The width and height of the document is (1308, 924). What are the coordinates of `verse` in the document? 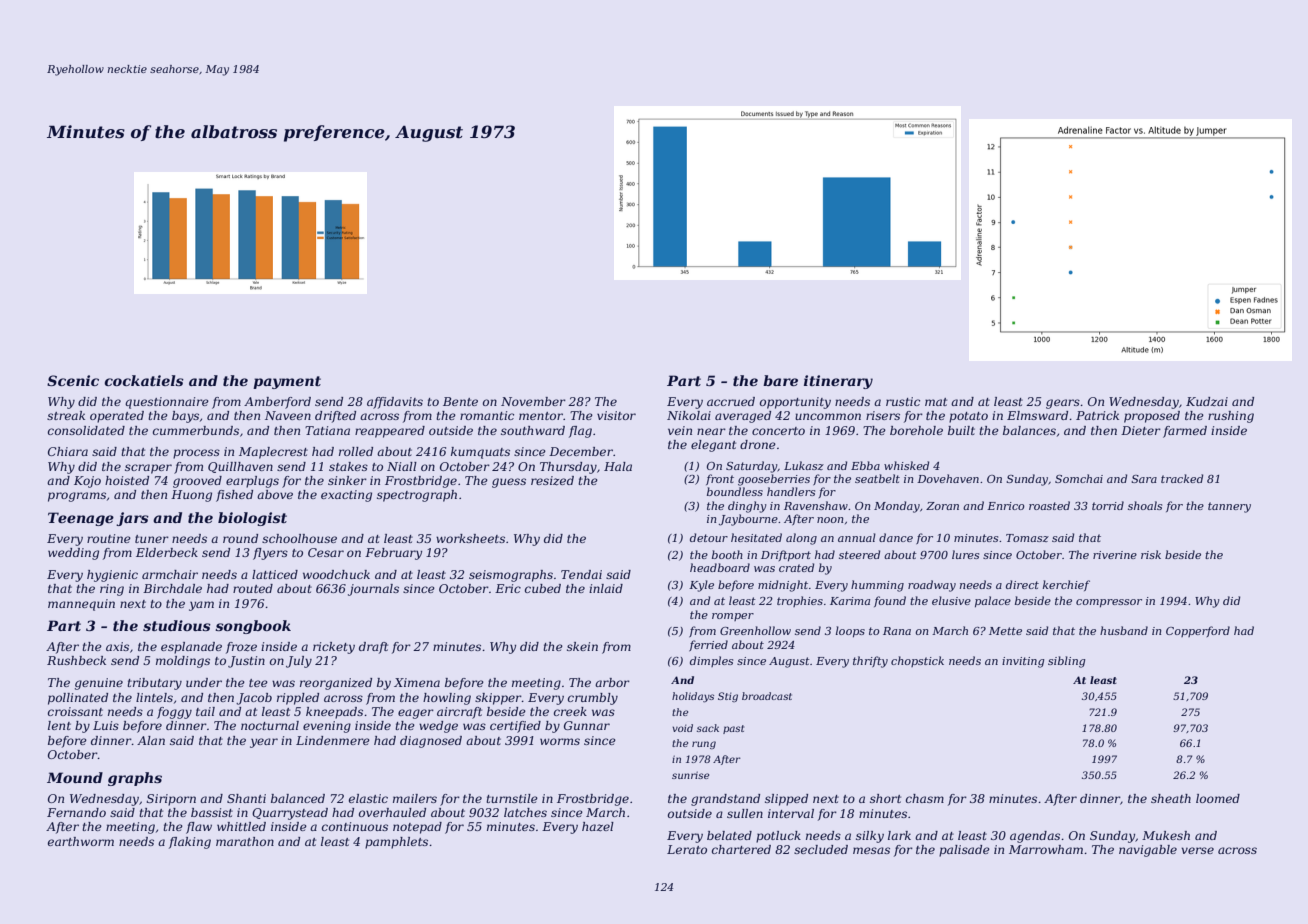 It's located at (1197, 850).
